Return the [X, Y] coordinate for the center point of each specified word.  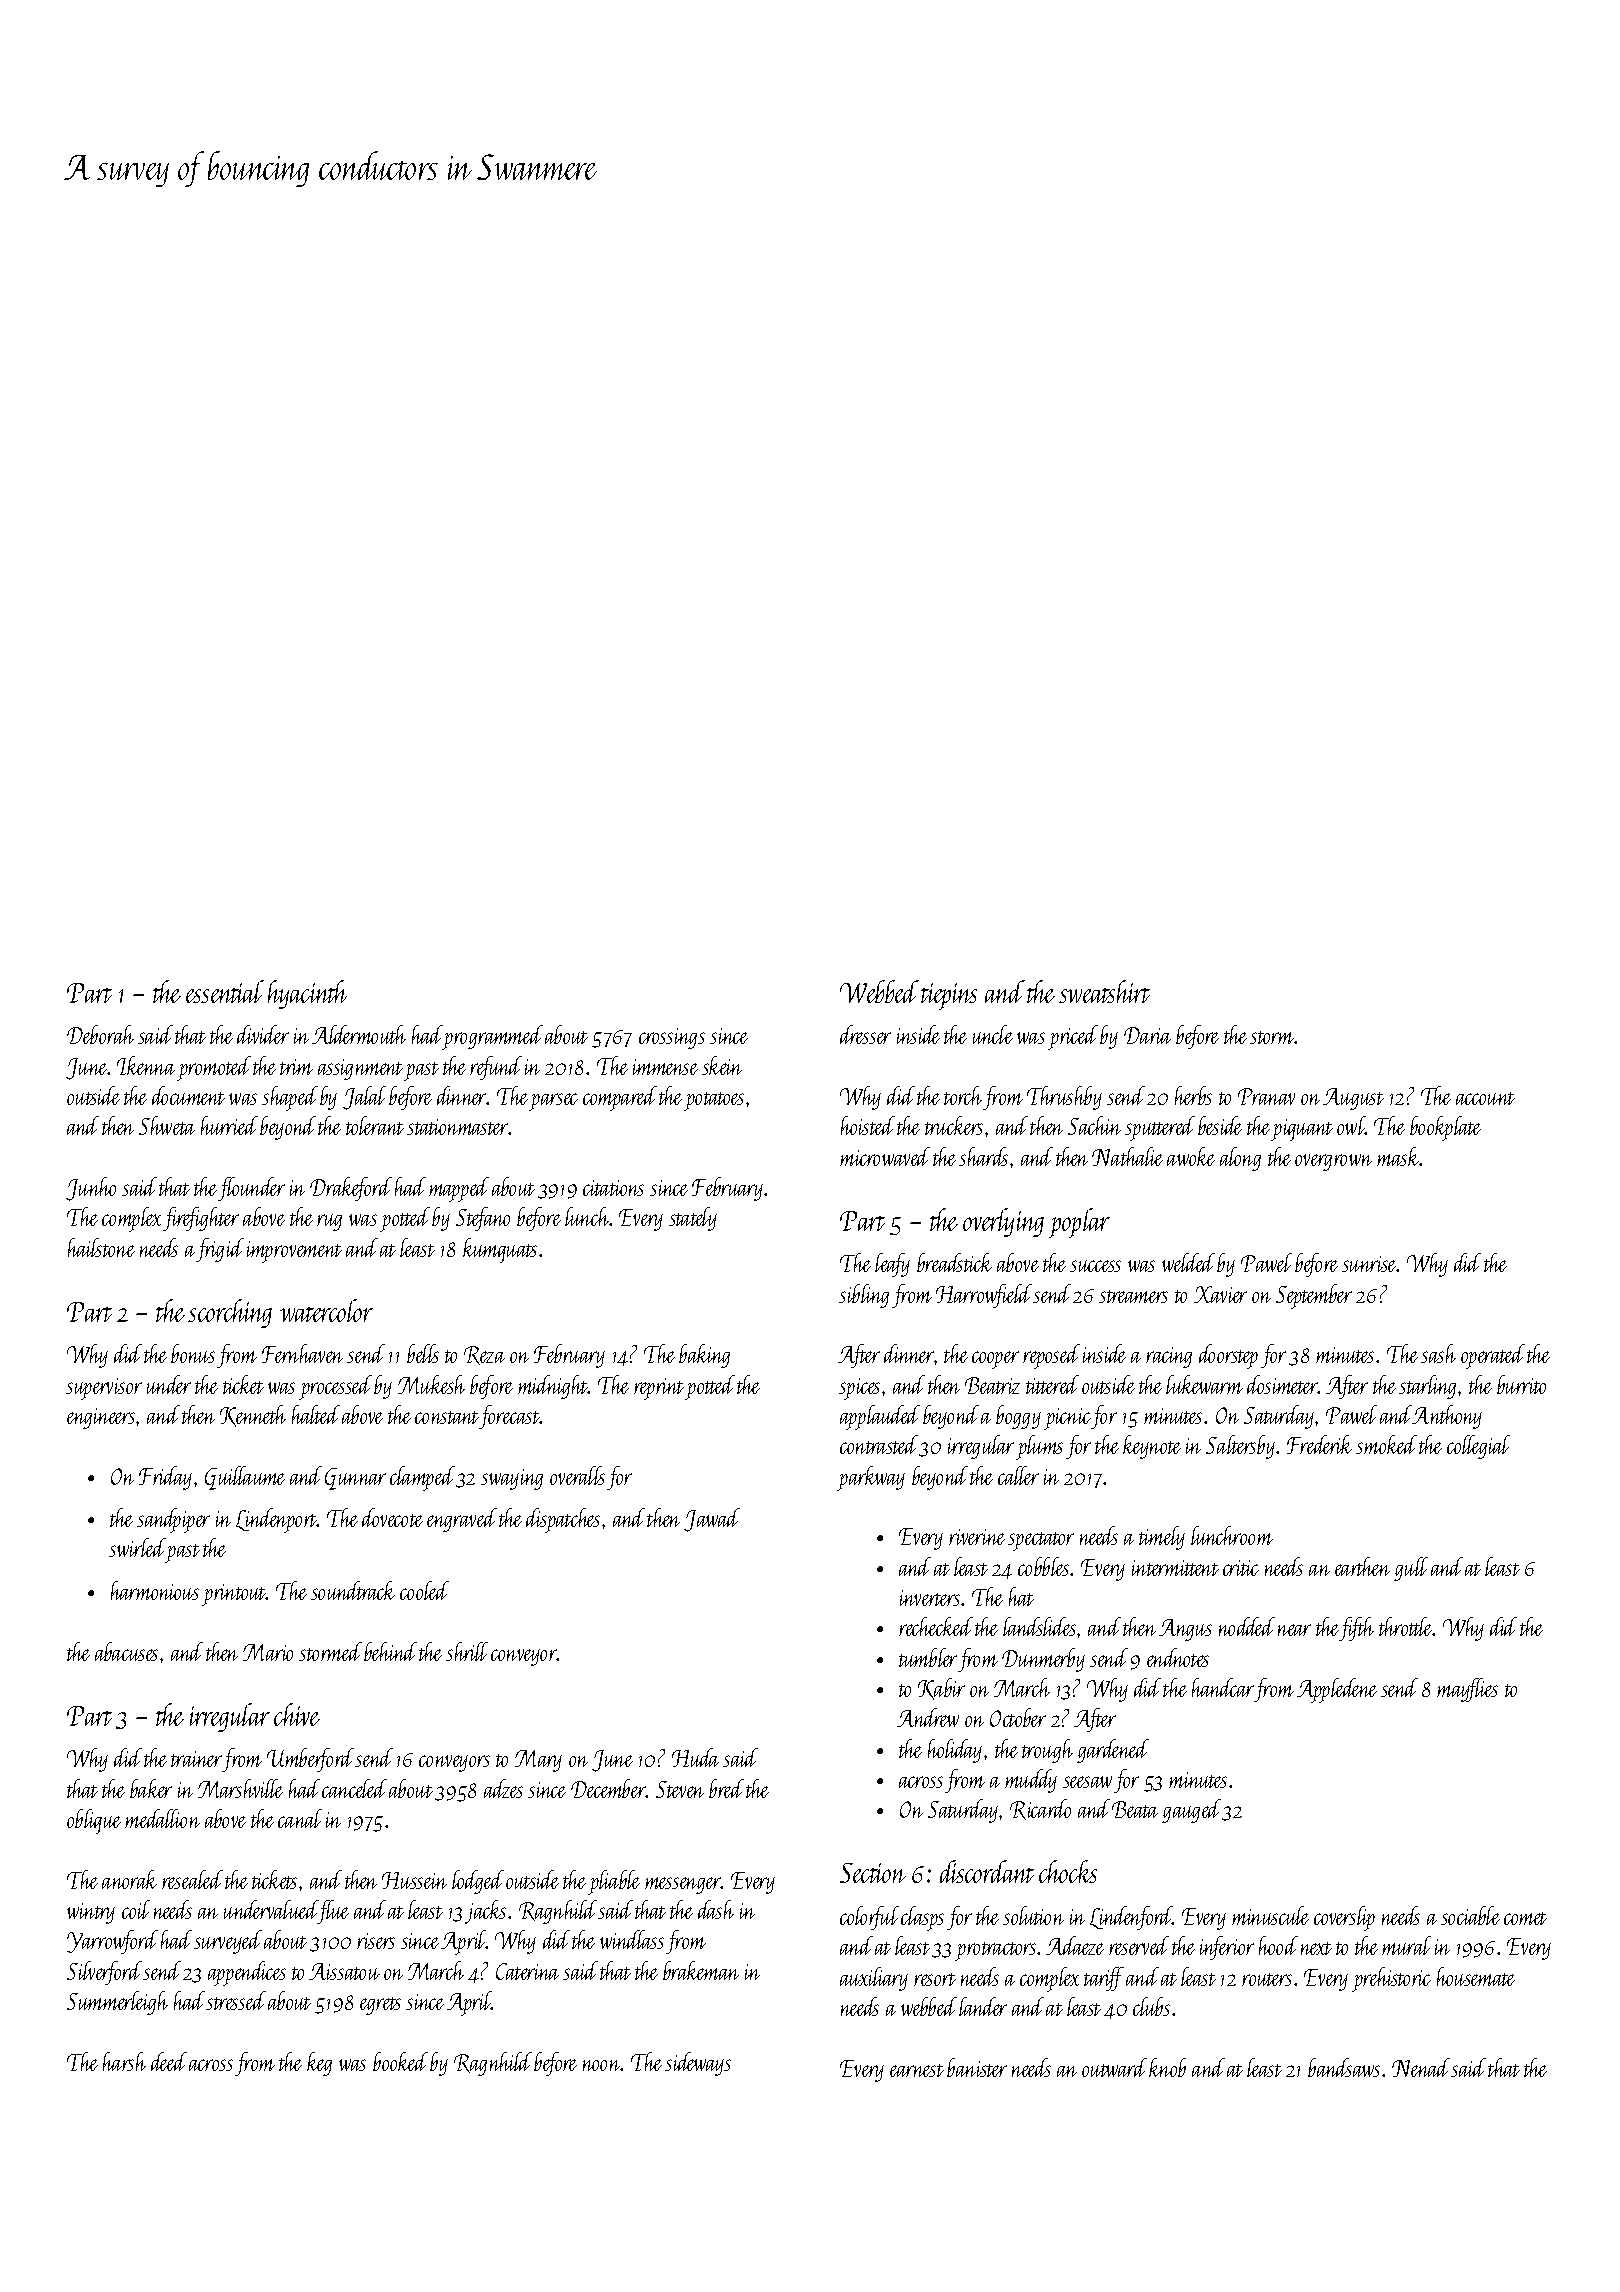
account [1485, 1098]
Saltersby [1240, 1447]
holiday [955, 1751]
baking [704, 1356]
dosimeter [1282, 1384]
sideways [698, 2064]
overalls [577, 1475]
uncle [993, 1034]
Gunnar [355, 1479]
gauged [1191, 1811]
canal [300, 1818]
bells [423, 1353]
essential [225, 991]
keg [319, 2064]
